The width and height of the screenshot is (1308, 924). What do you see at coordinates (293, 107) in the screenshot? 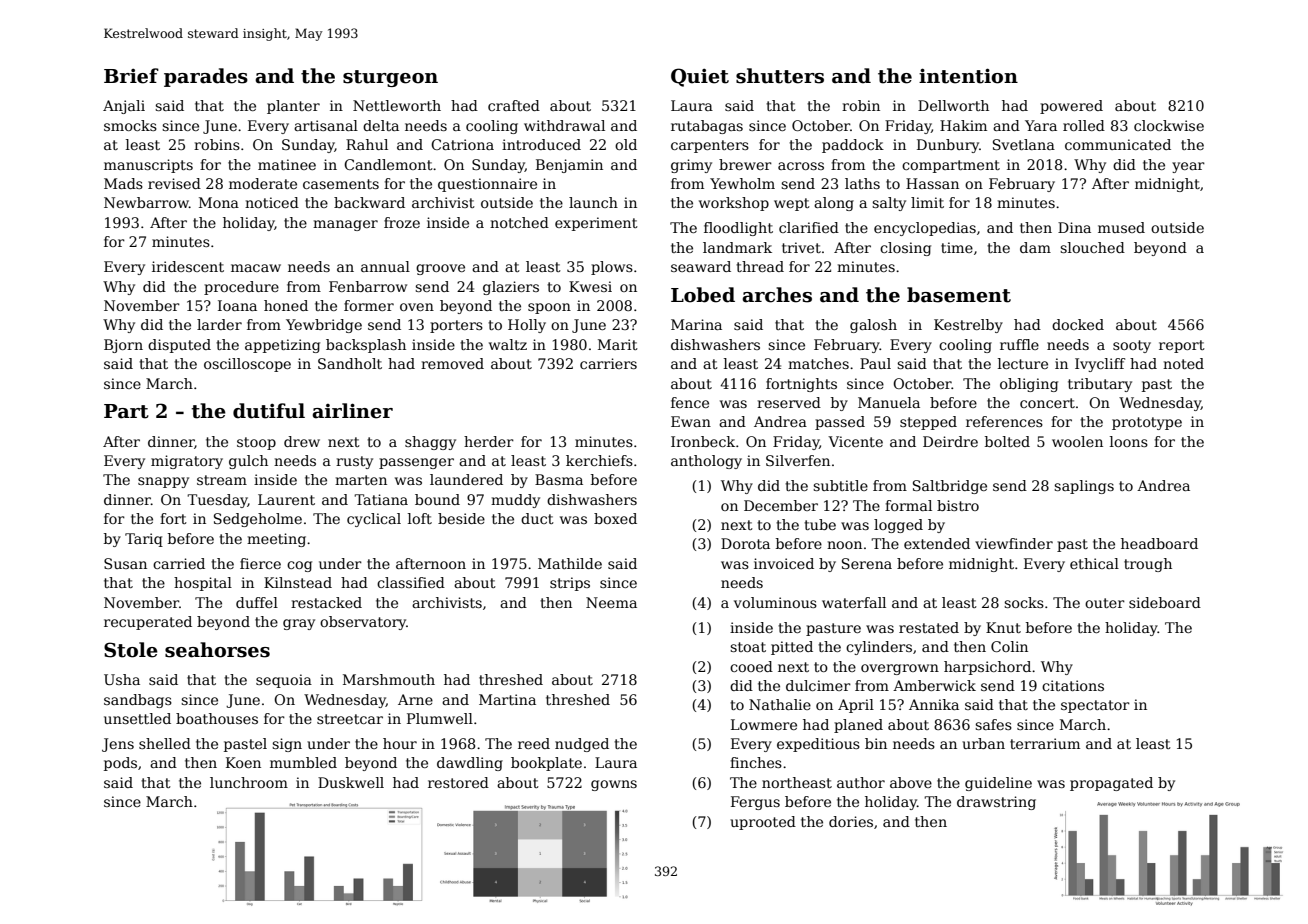
I see `planter` at bounding box center [293, 107].
